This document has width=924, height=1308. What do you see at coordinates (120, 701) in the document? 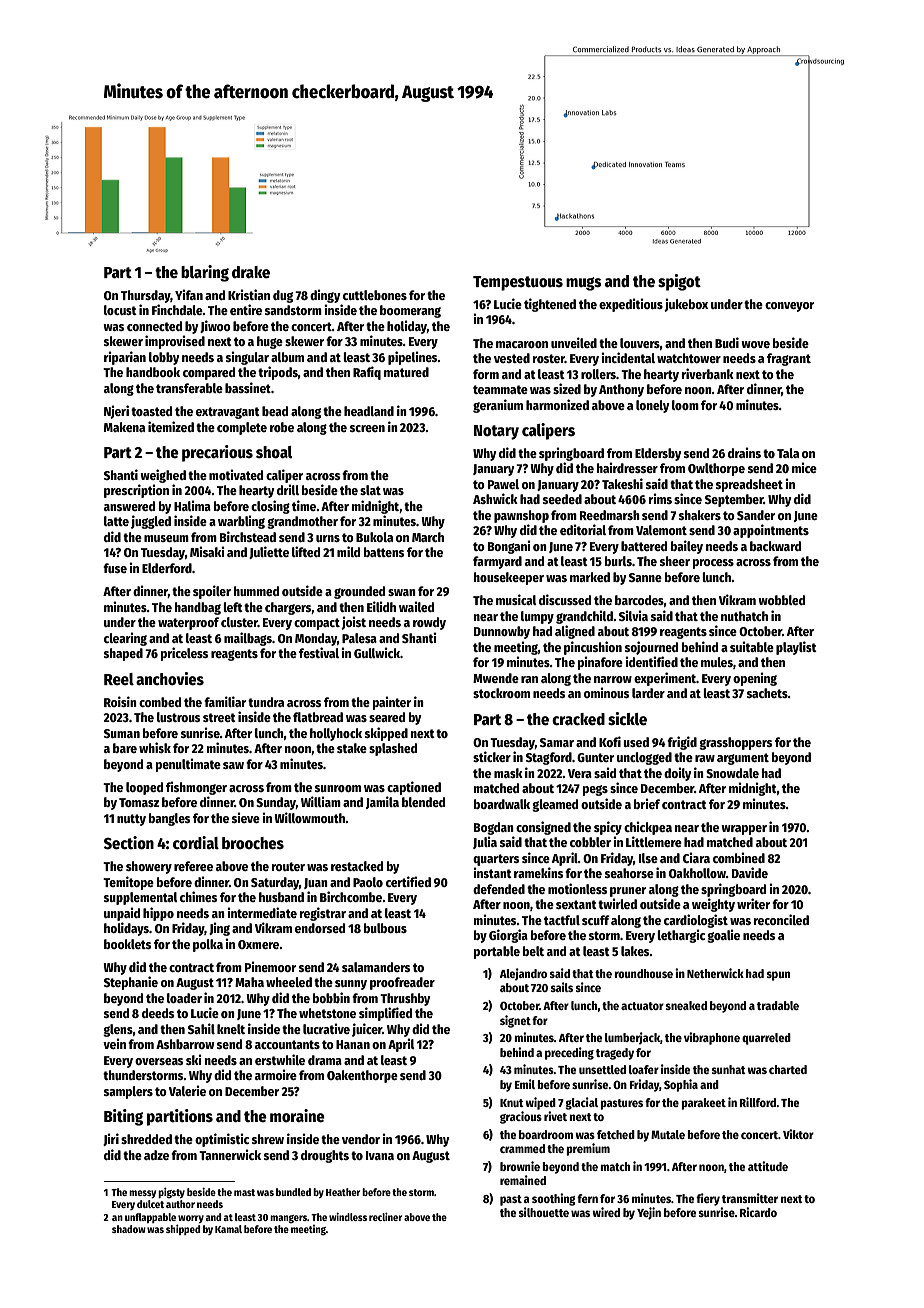
I see `Roisin` at bounding box center [120, 701].
